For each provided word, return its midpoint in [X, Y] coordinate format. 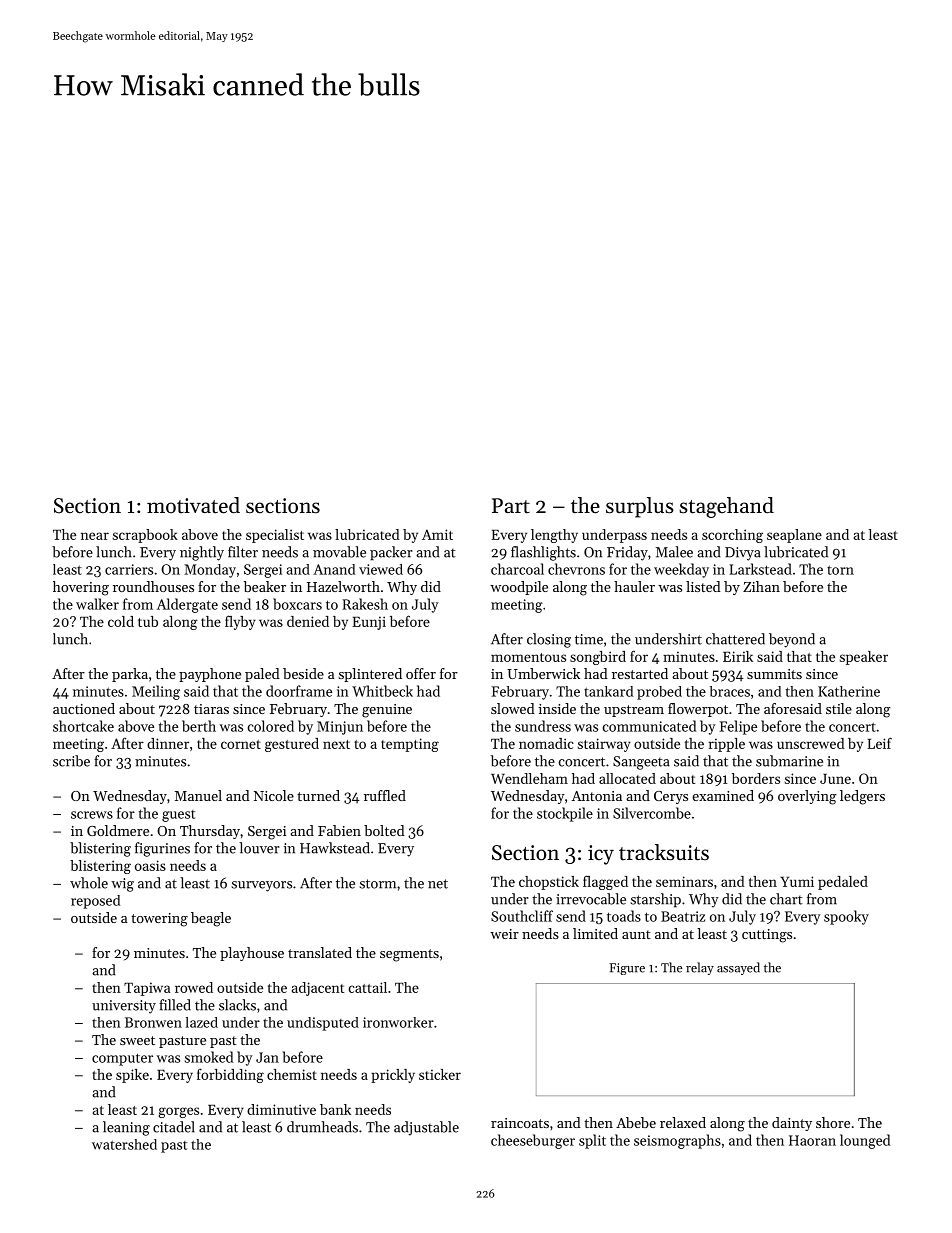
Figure [627, 969]
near [95, 536]
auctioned [84, 708]
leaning [126, 1128]
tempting [410, 745]
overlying [807, 797]
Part [511, 505]
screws [92, 815]
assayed [738, 968]
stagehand [726, 507]
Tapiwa [147, 989]
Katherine [849, 691]
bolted [384, 830]
